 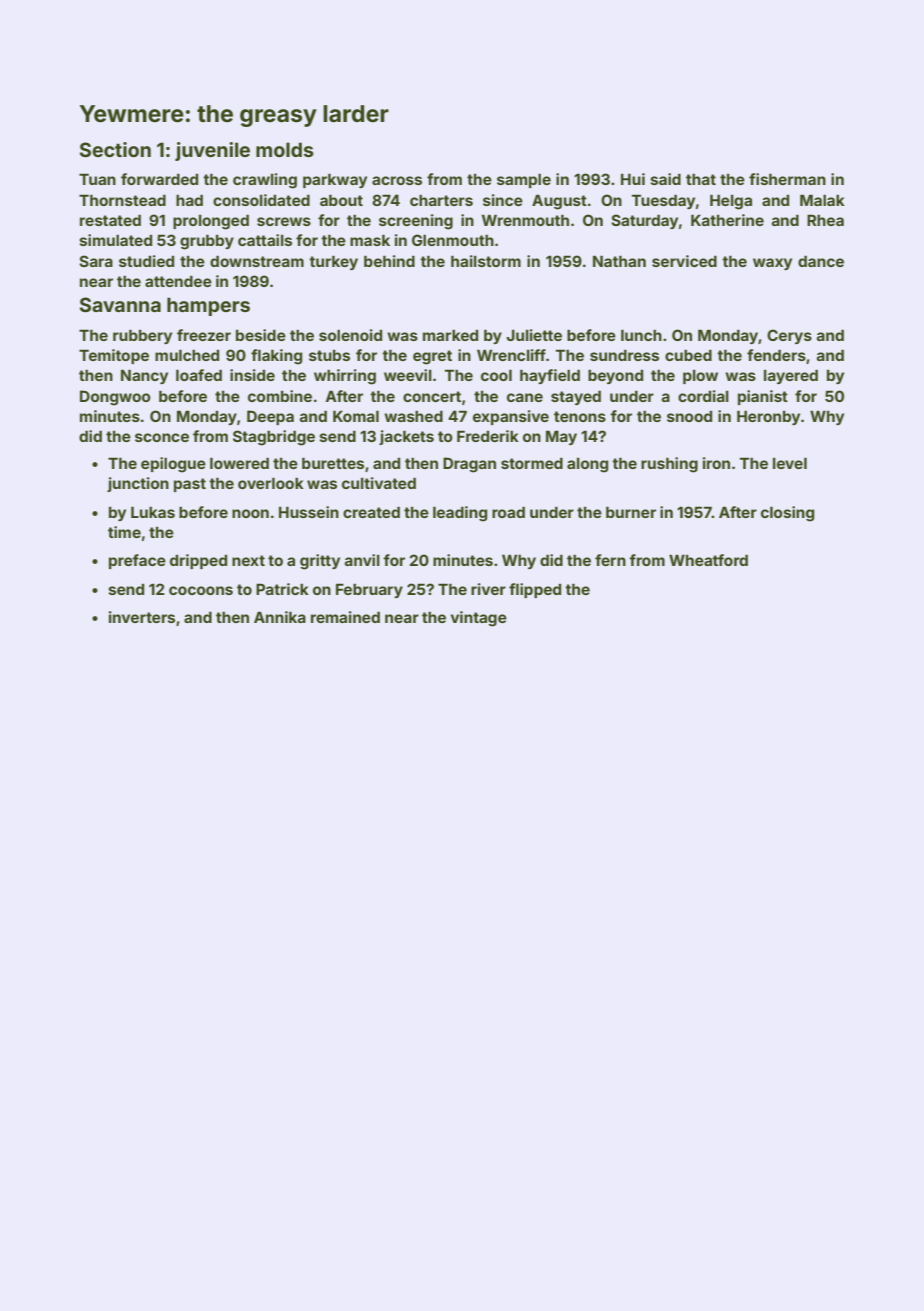 I want to click on crawling, so click(x=265, y=181).
